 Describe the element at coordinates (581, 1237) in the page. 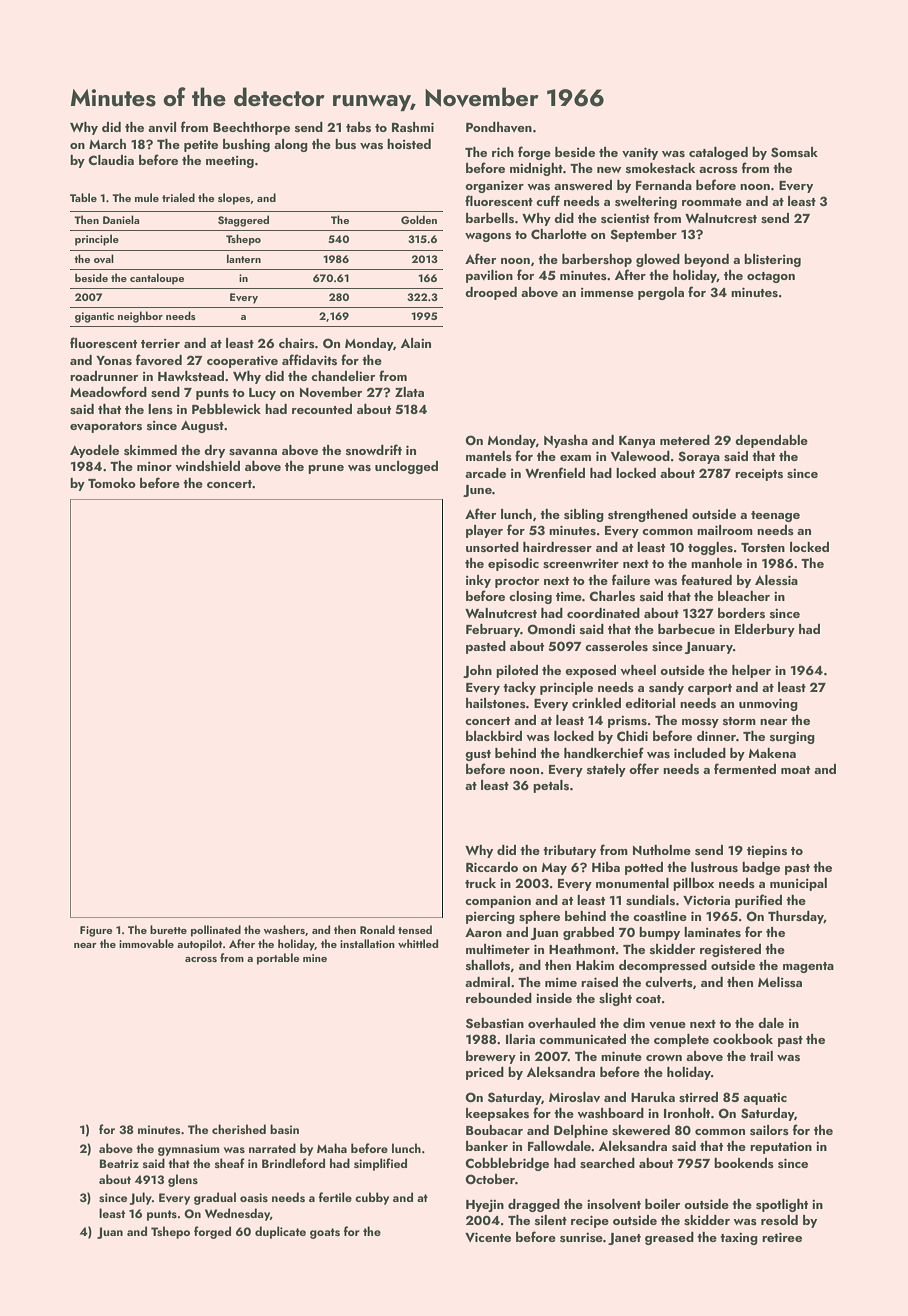

I see `sunrise` at that location.
